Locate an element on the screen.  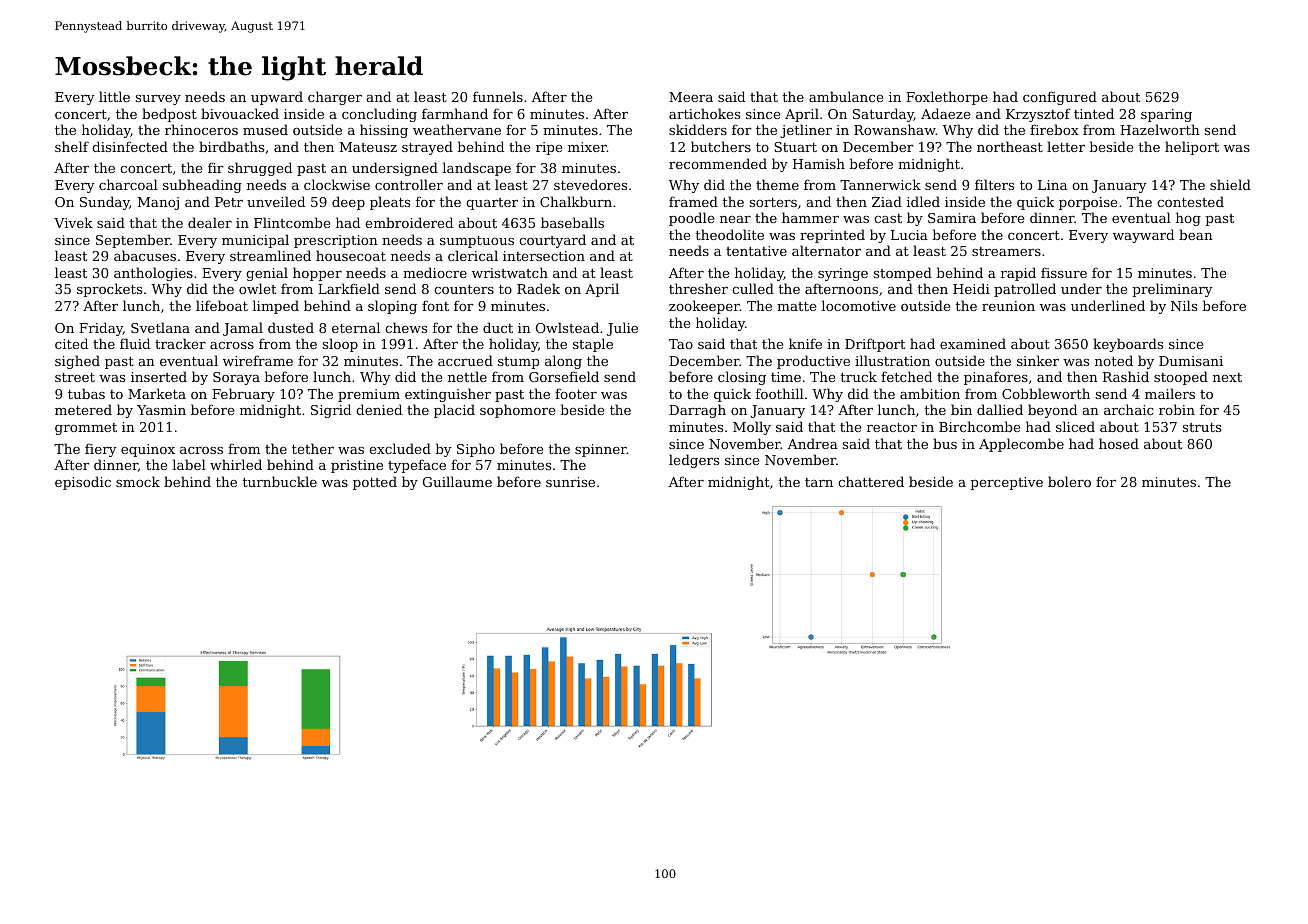
upward is located at coordinates (277, 98).
